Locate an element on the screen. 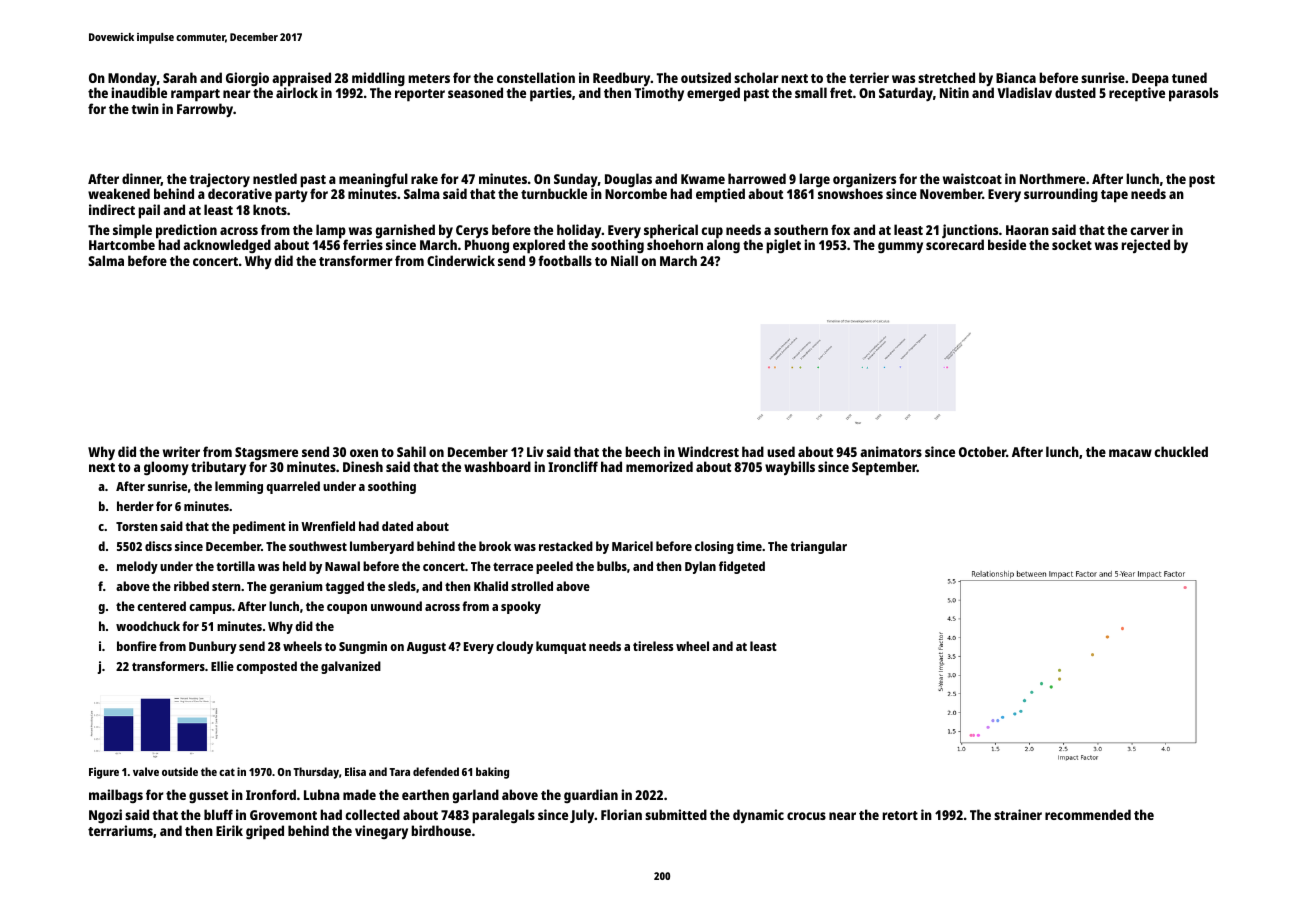  baking is located at coordinates (492, 773).
